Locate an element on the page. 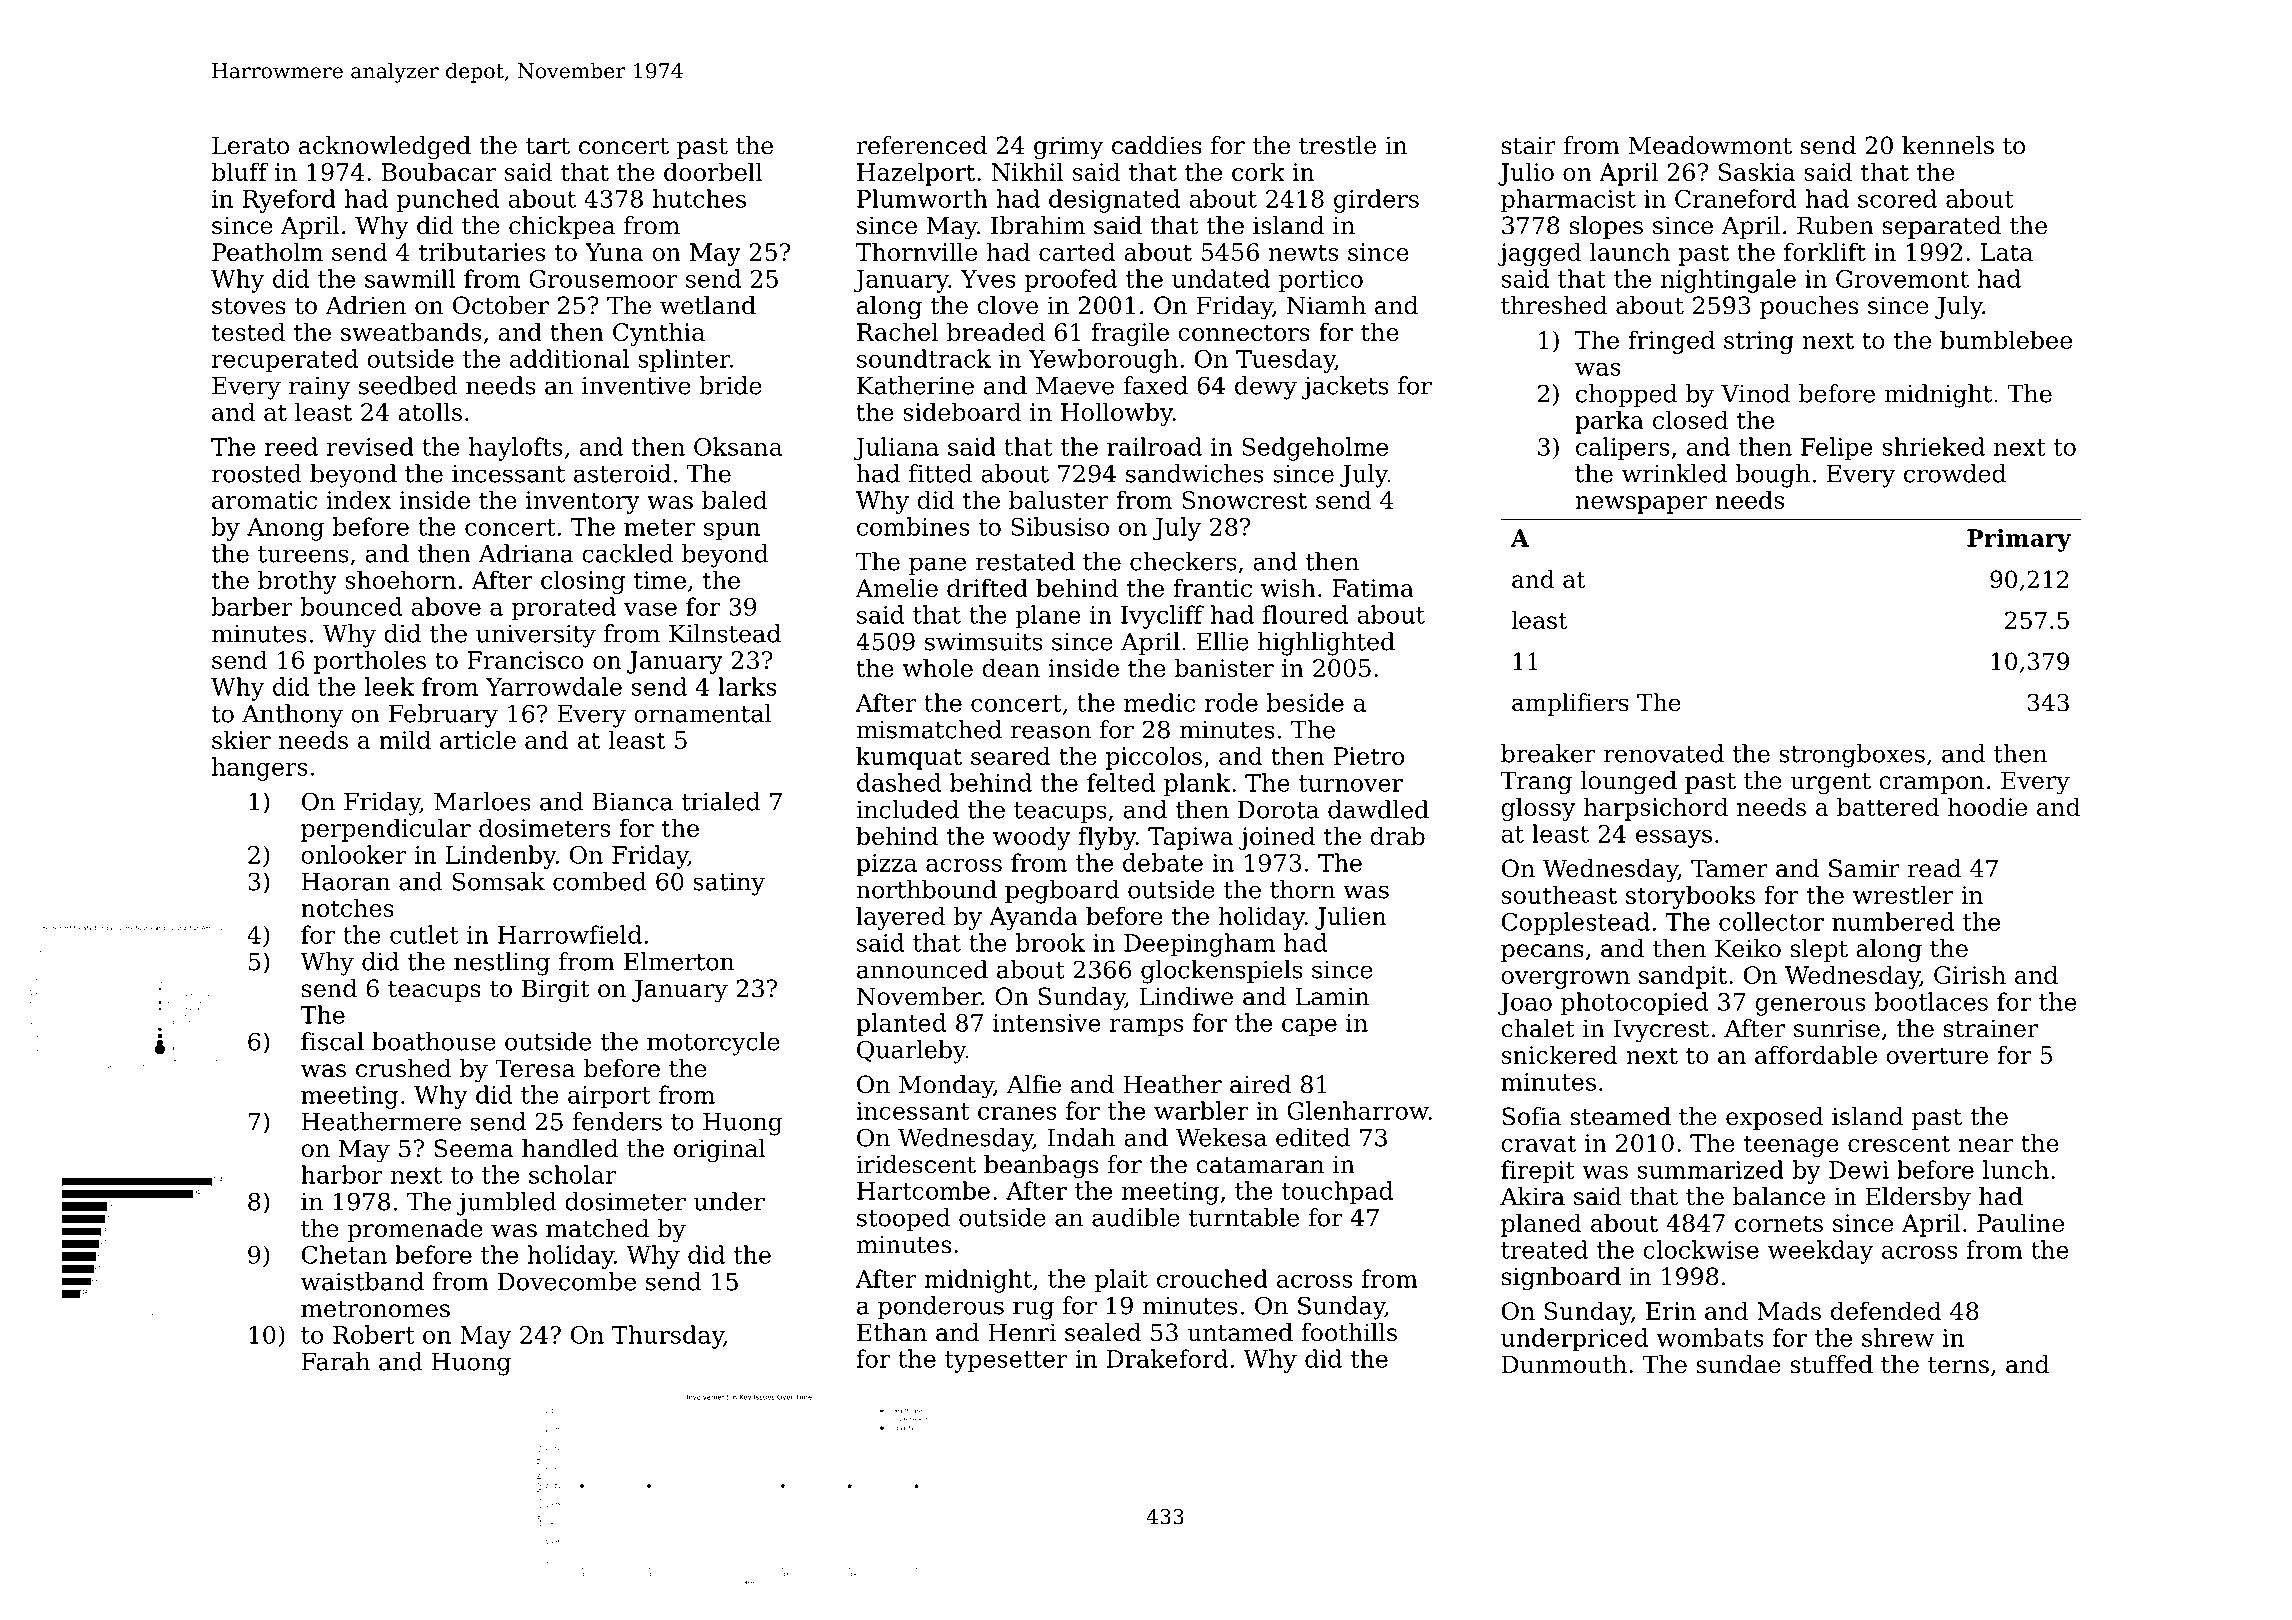 The width and height of the page is (2292, 1620). Meadowmont is located at coordinates (1710, 145).
